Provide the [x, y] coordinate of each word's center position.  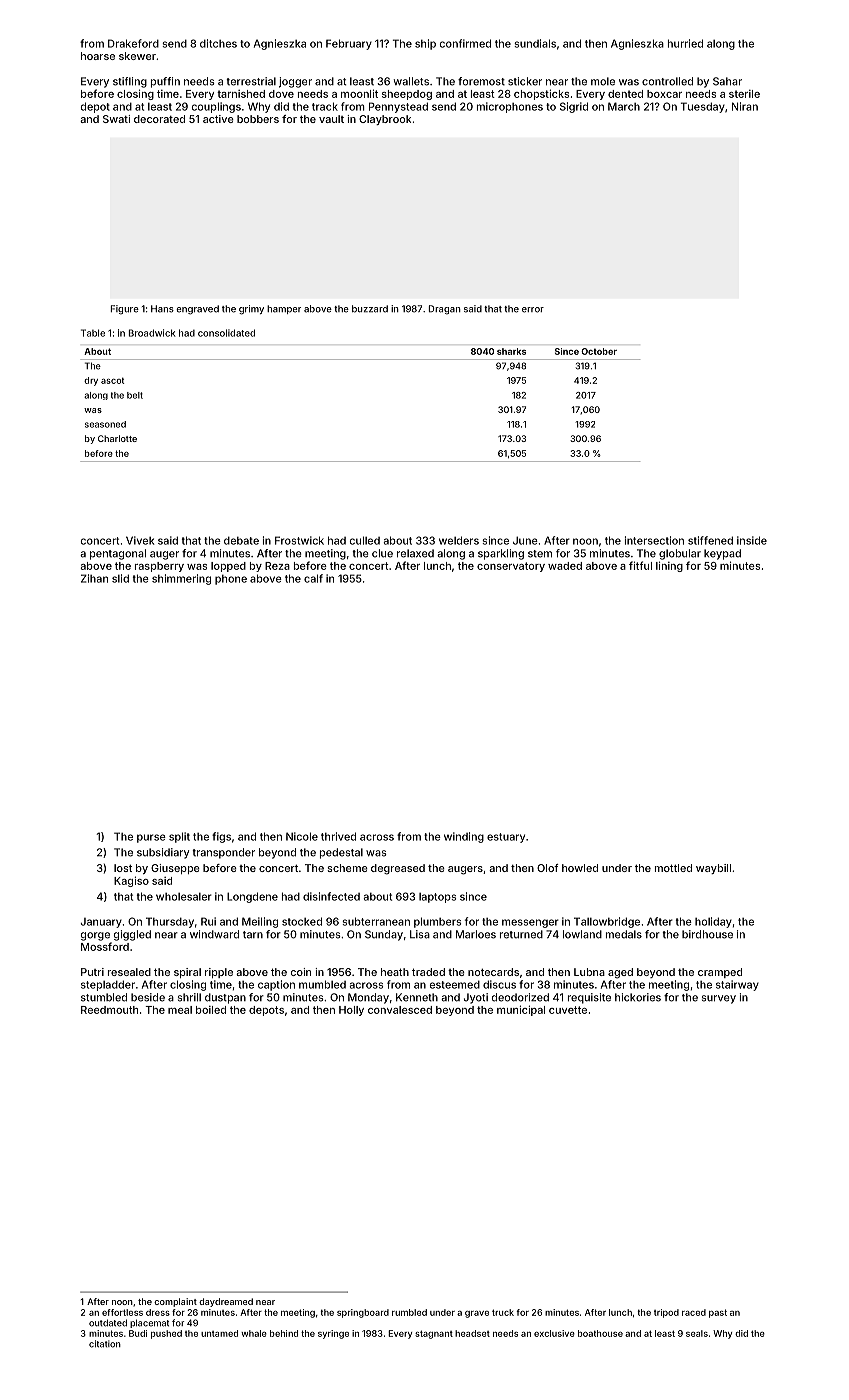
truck [503, 1312]
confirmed [465, 43]
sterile [744, 94]
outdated [108, 1323]
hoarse [98, 56]
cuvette [568, 1010]
